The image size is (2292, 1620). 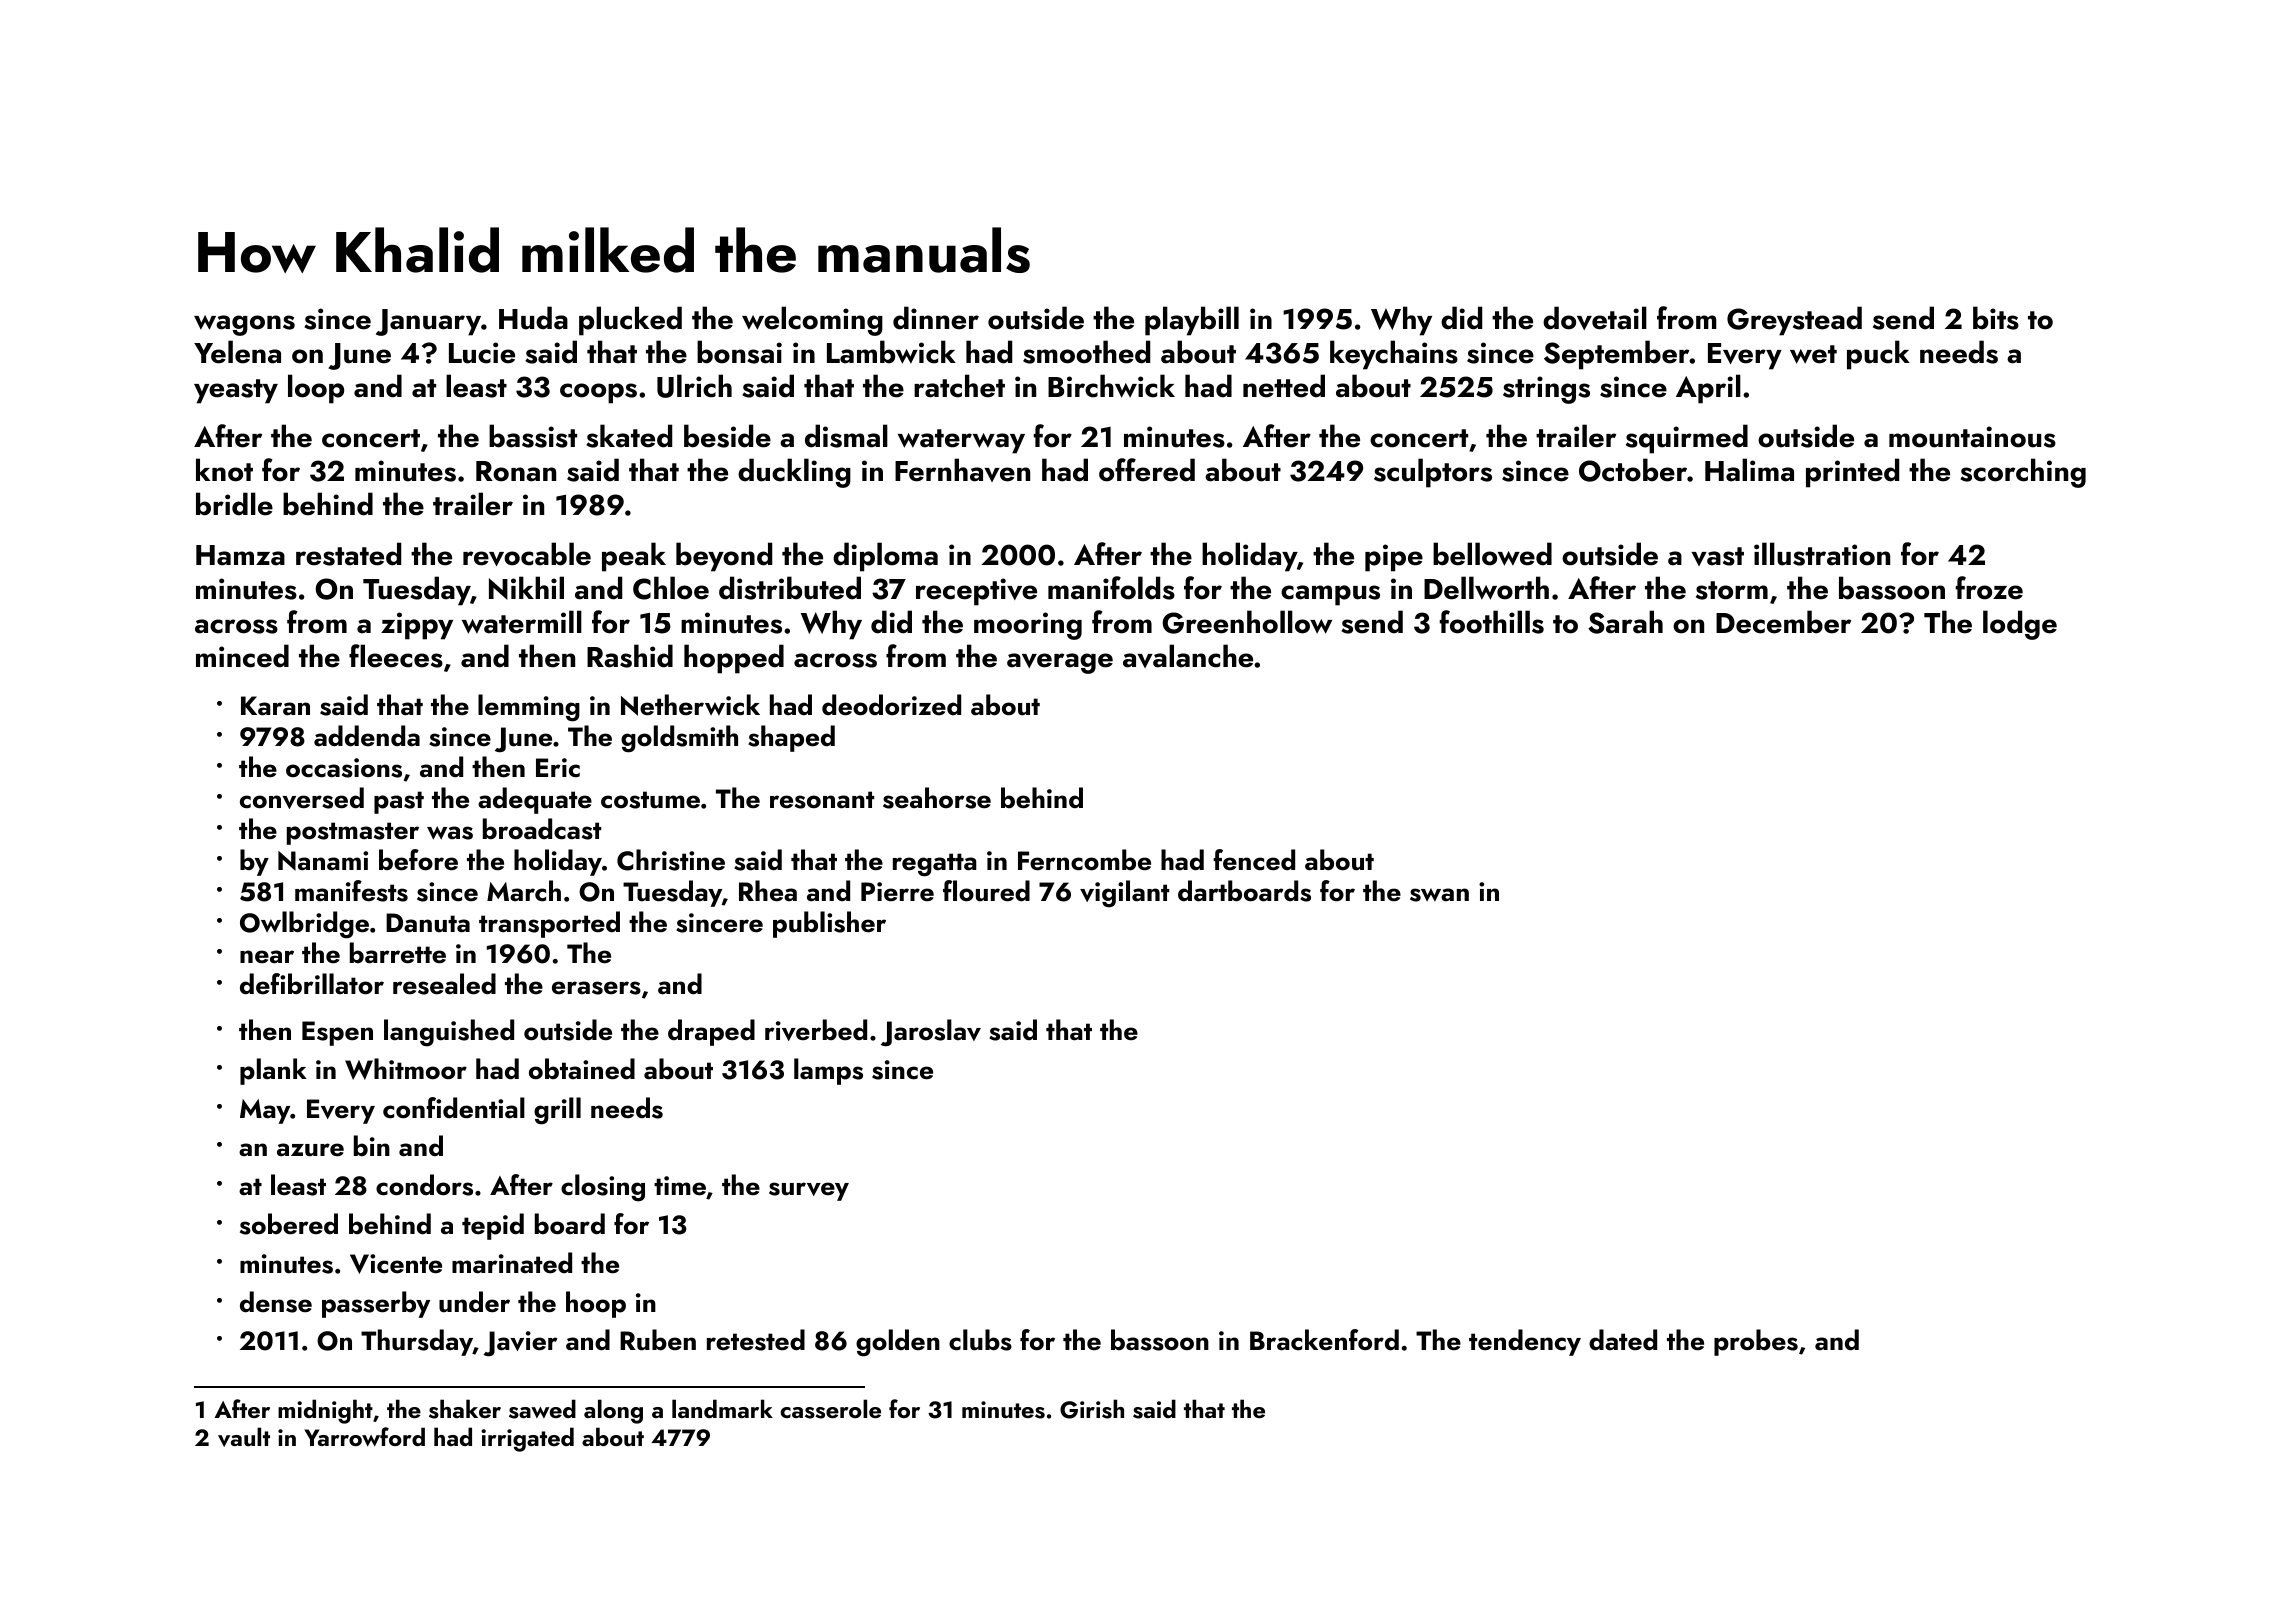 What do you see at coordinates (482, 353) in the screenshot?
I see `Lucie` at bounding box center [482, 353].
